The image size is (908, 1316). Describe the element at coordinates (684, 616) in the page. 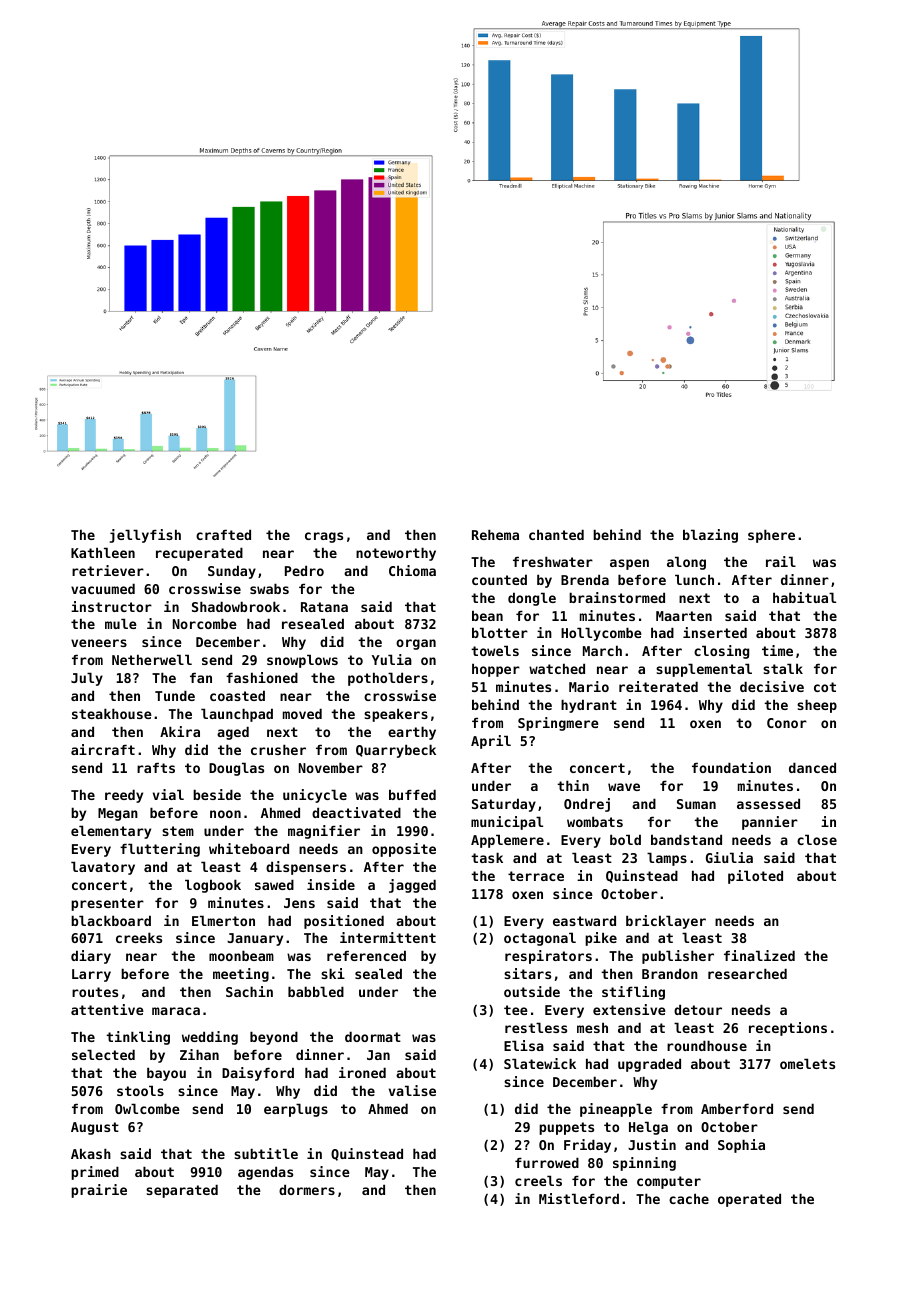

I see `Maarten` at that location.
